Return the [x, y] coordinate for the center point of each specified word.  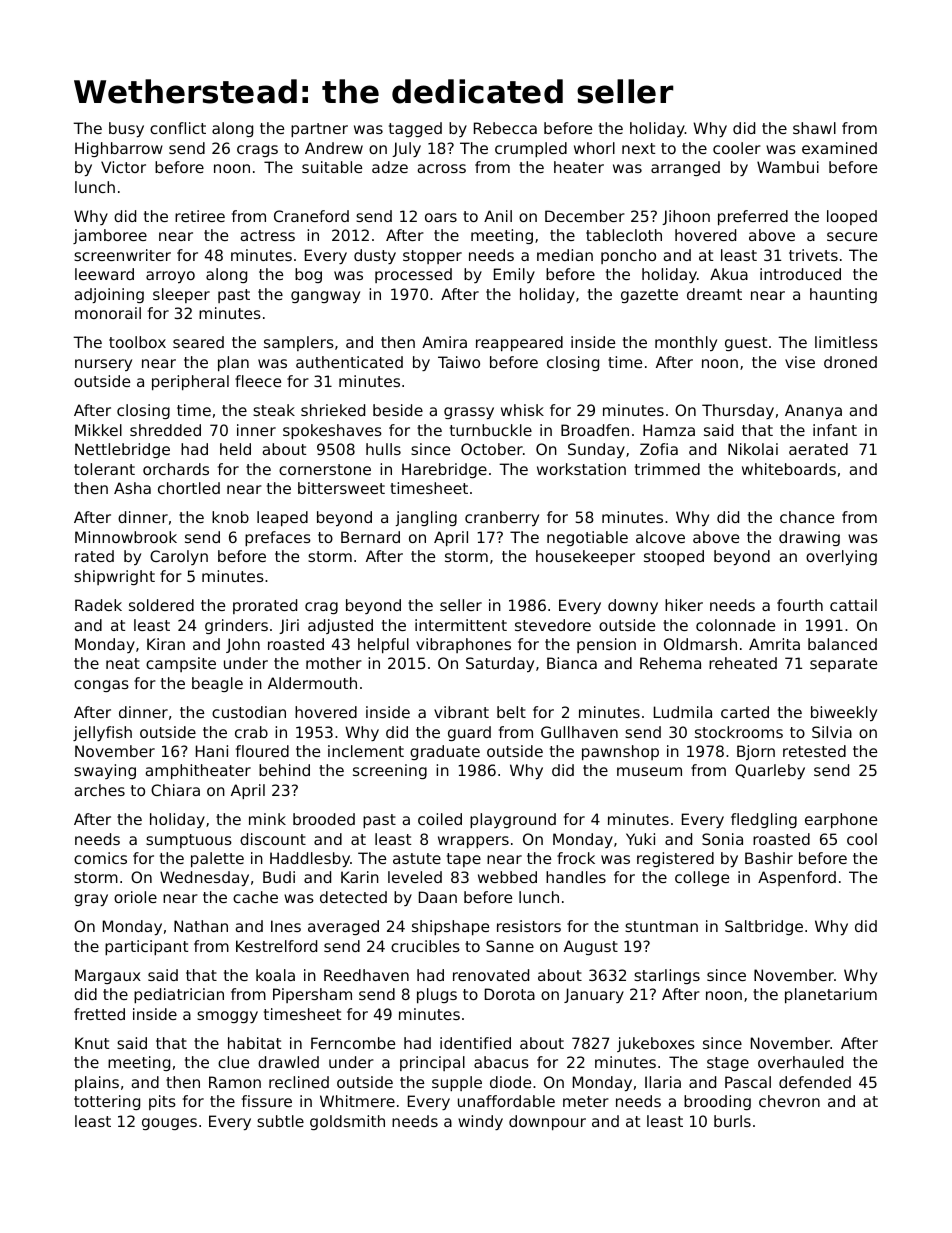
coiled [440, 819]
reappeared [519, 343]
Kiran [166, 644]
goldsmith [347, 1122]
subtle [280, 1121]
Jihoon [686, 217]
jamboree [110, 236]
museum [649, 771]
